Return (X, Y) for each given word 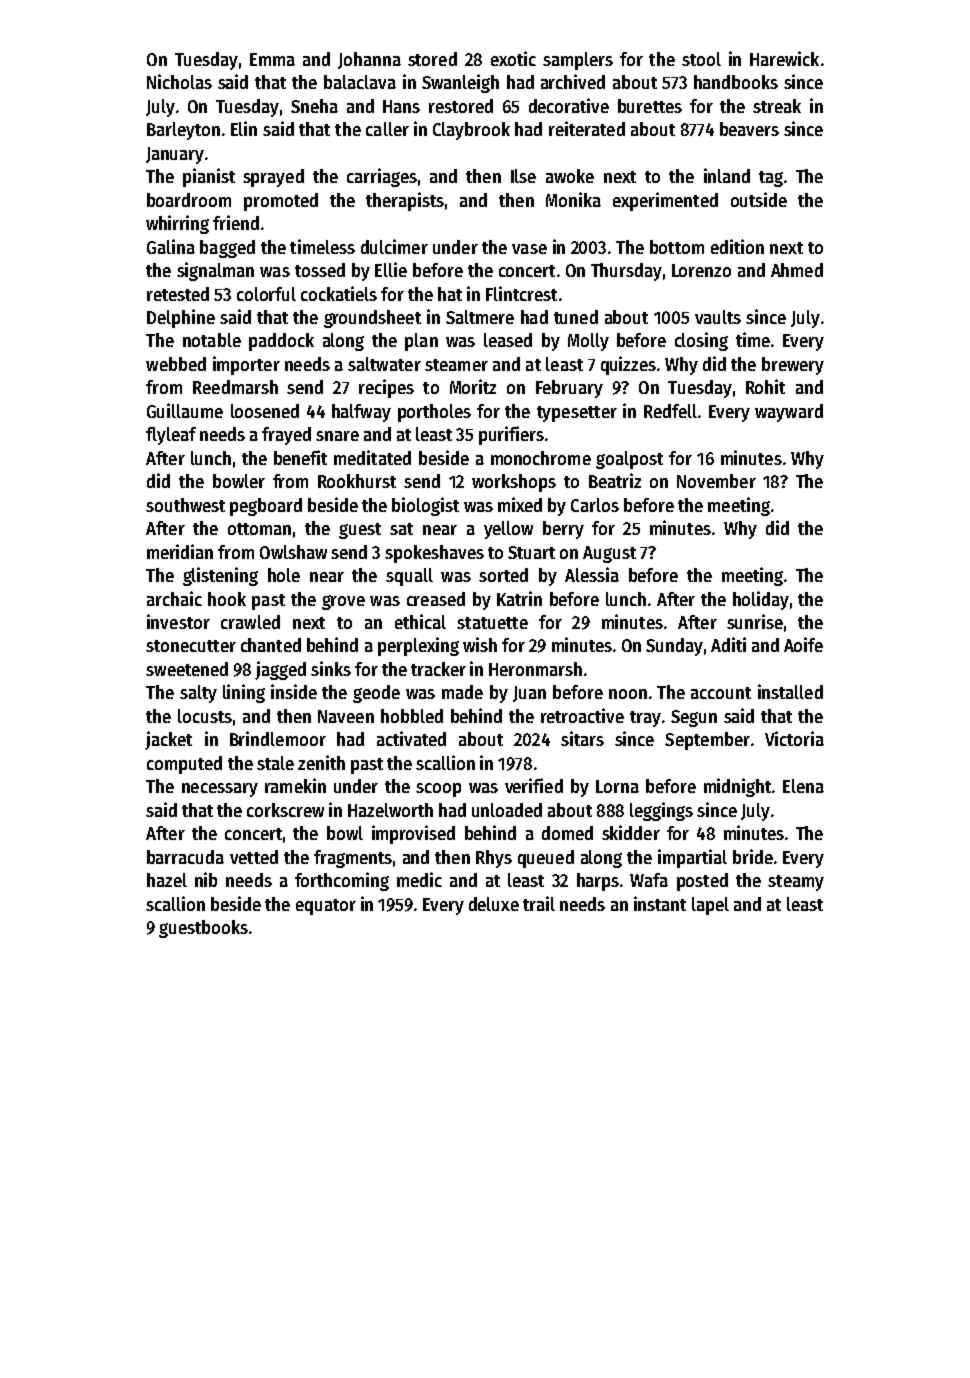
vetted (254, 857)
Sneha (314, 106)
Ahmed (797, 270)
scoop (438, 790)
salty (198, 694)
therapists (405, 201)
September (707, 741)
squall (409, 577)
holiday (761, 600)
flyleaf (171, 436)
